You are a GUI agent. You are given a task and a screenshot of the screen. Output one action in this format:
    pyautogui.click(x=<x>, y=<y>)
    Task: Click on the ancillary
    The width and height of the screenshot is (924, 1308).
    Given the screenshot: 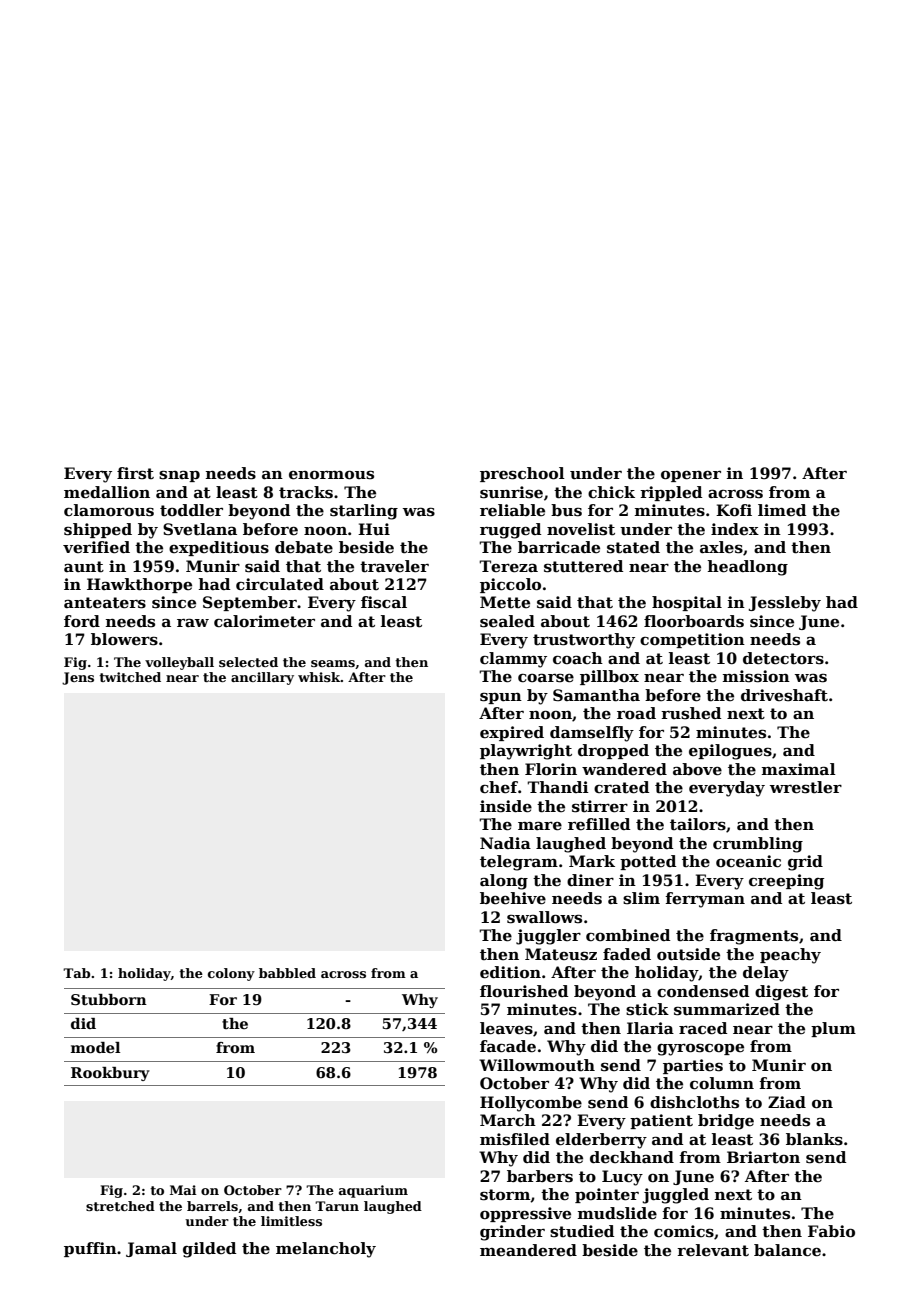 What is the action you would take?
    pyautogui.click(x=262, y=678)
